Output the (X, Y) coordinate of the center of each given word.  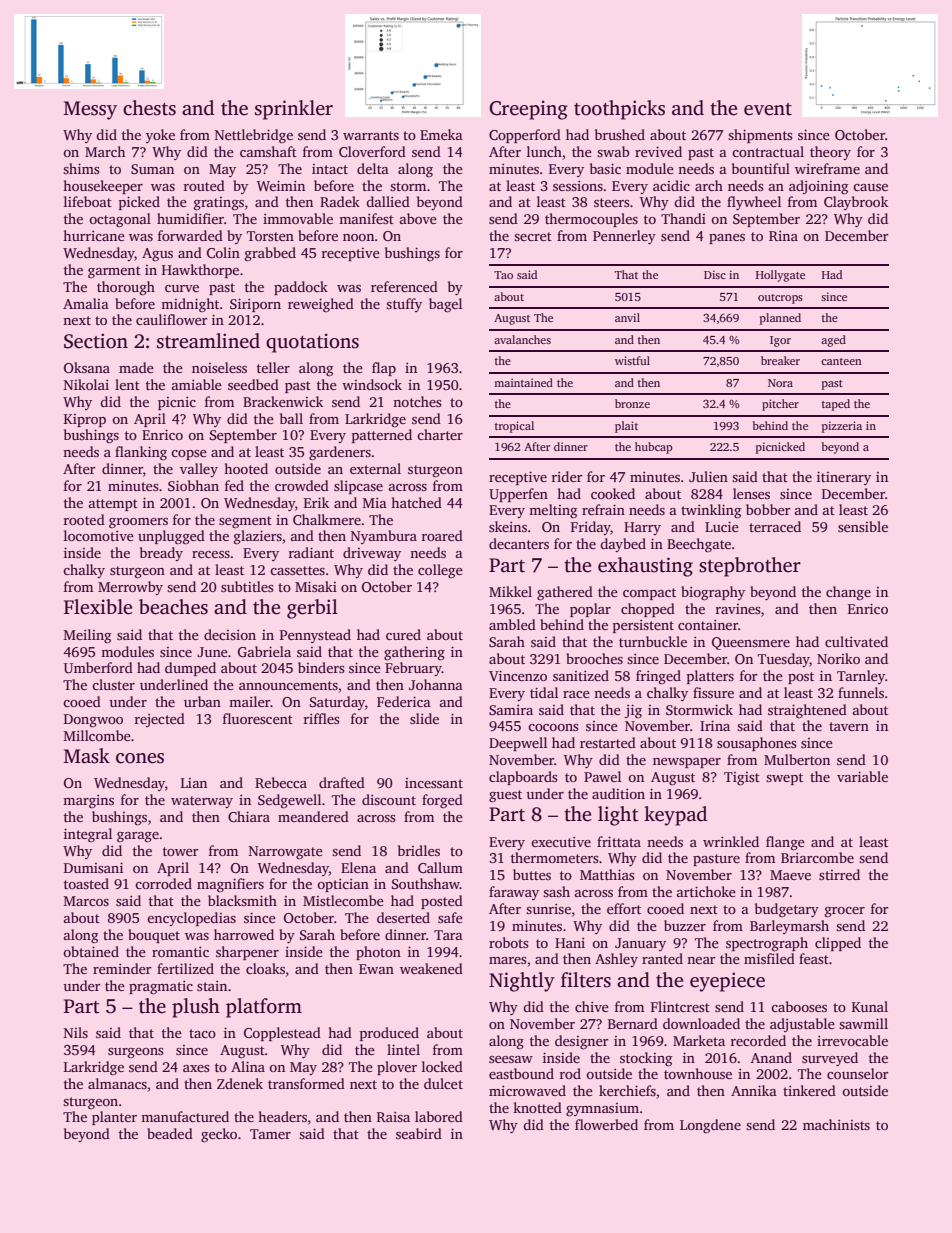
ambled (512, 624)
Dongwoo (93, 721)
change (848, 593)
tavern (849, 726)
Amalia (86, 303)
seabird (419, 1133)
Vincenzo (518, 675)
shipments (760, 136)
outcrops (780, 299)
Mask (87, 756)
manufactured (185, 1116)
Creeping (528, 110)
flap (384, 369)
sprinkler (294, 110)
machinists (836, 1124)
